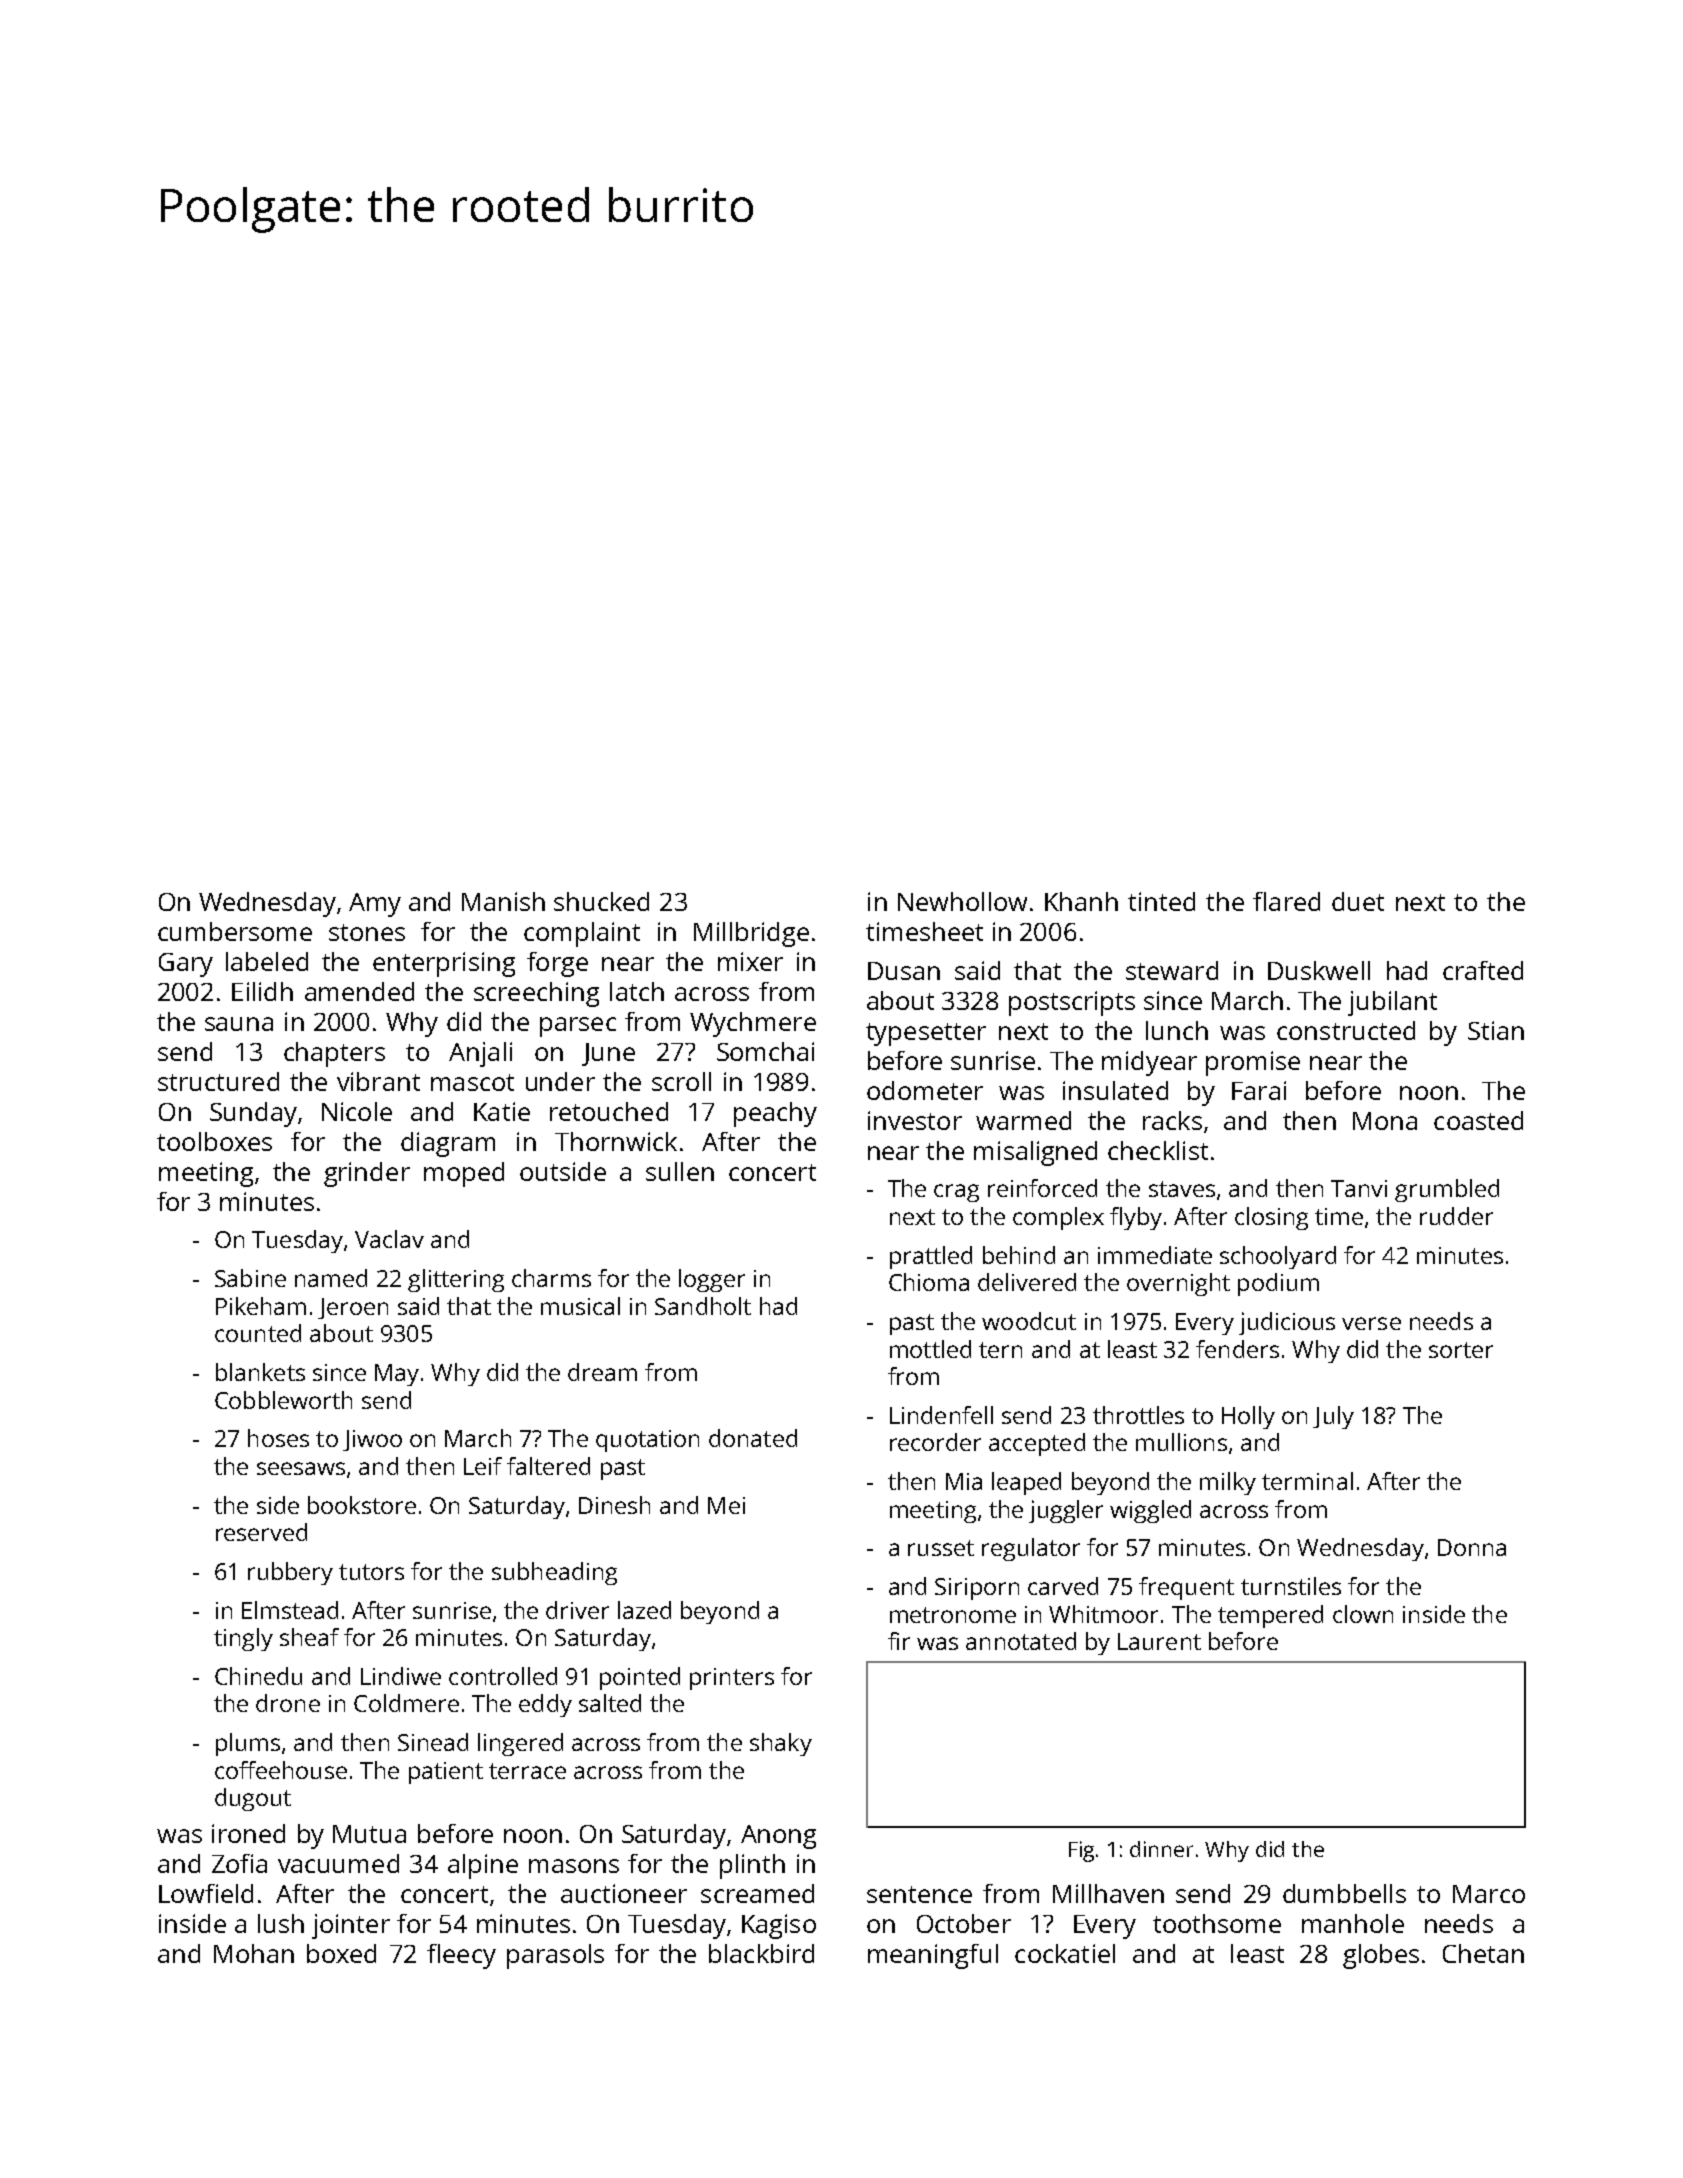 The width and height of the document is (1683, 2178). Describe the element at coordinates (456, 1280) in the document. I see `glittering` at that location.
